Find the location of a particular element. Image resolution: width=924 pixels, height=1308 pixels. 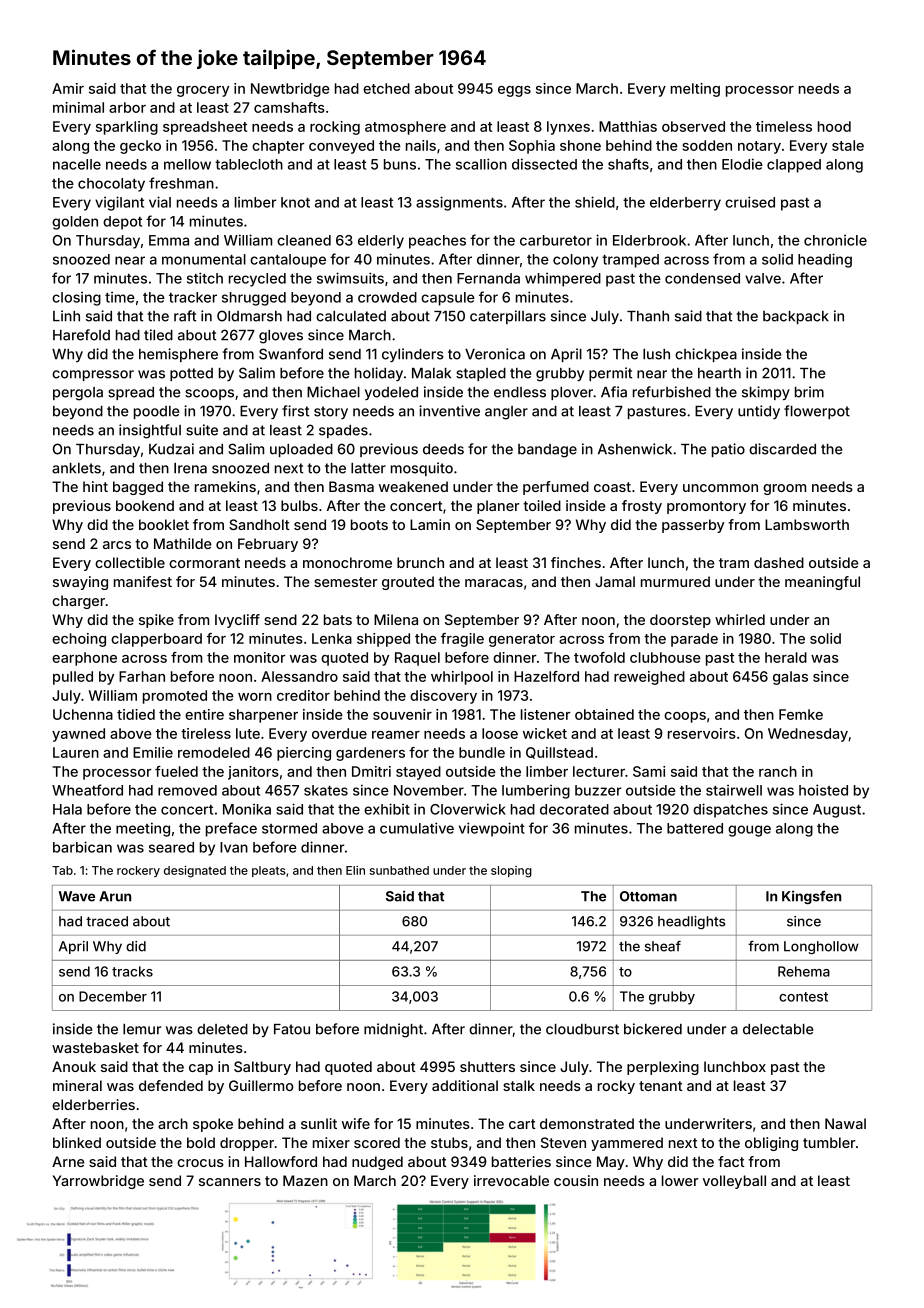

Mazen is located at coordinates (305, 1180).
